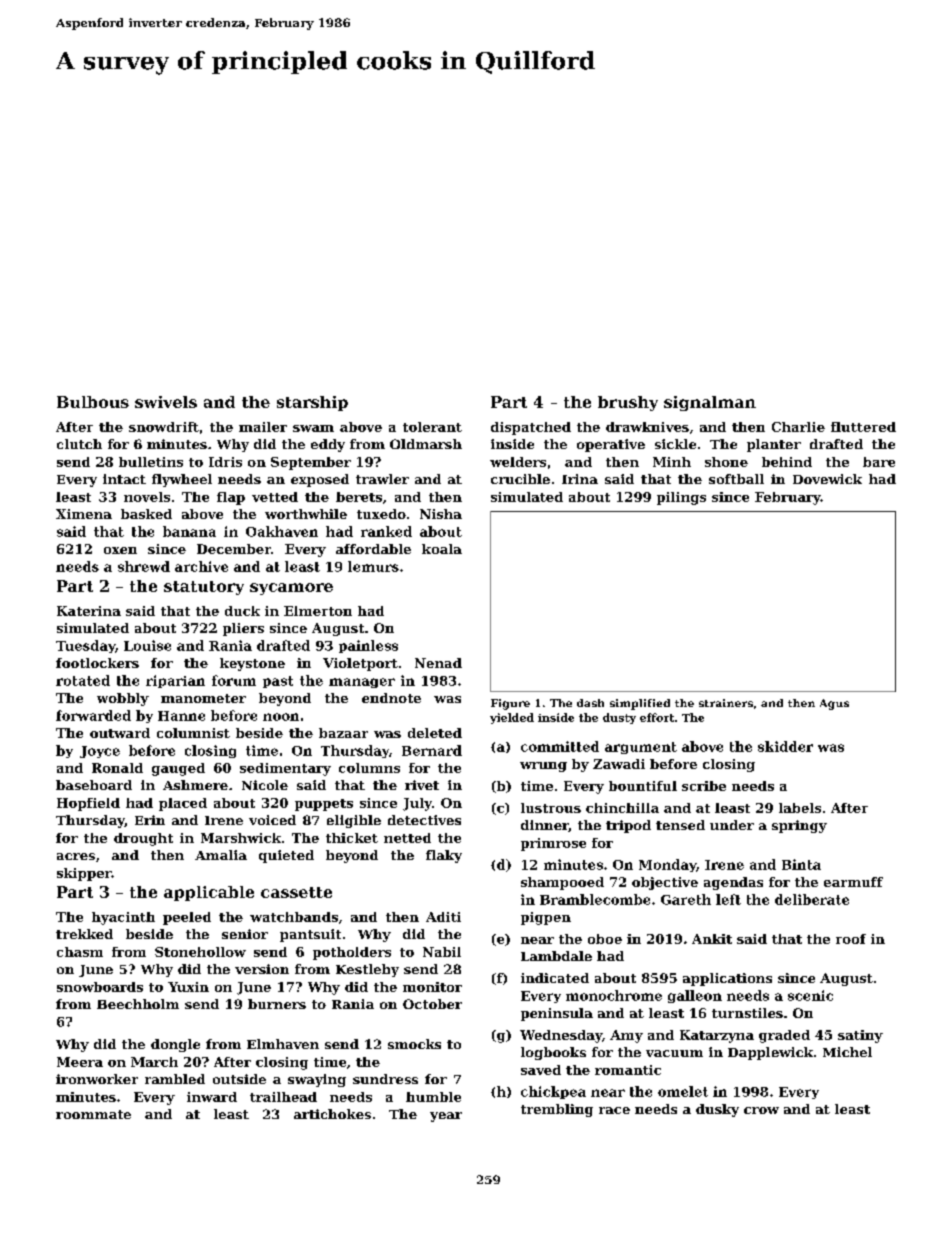 The width and height of the page is (952, 1233). Describe the element at coordinates (144, 566) in the page. I see `shrewd` at that location.
